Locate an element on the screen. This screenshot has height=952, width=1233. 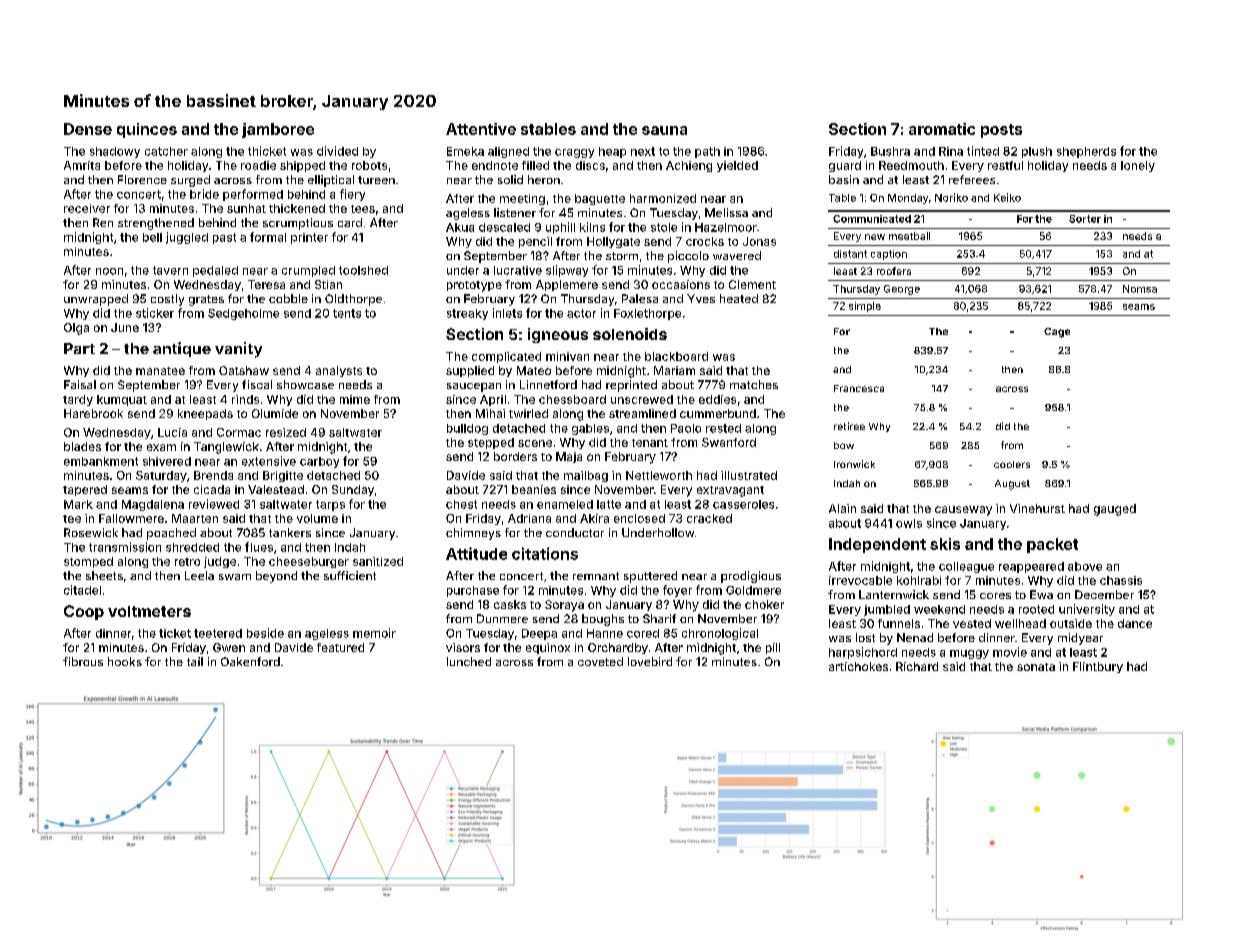
Sorter is located at coordinates (1085, 219).
